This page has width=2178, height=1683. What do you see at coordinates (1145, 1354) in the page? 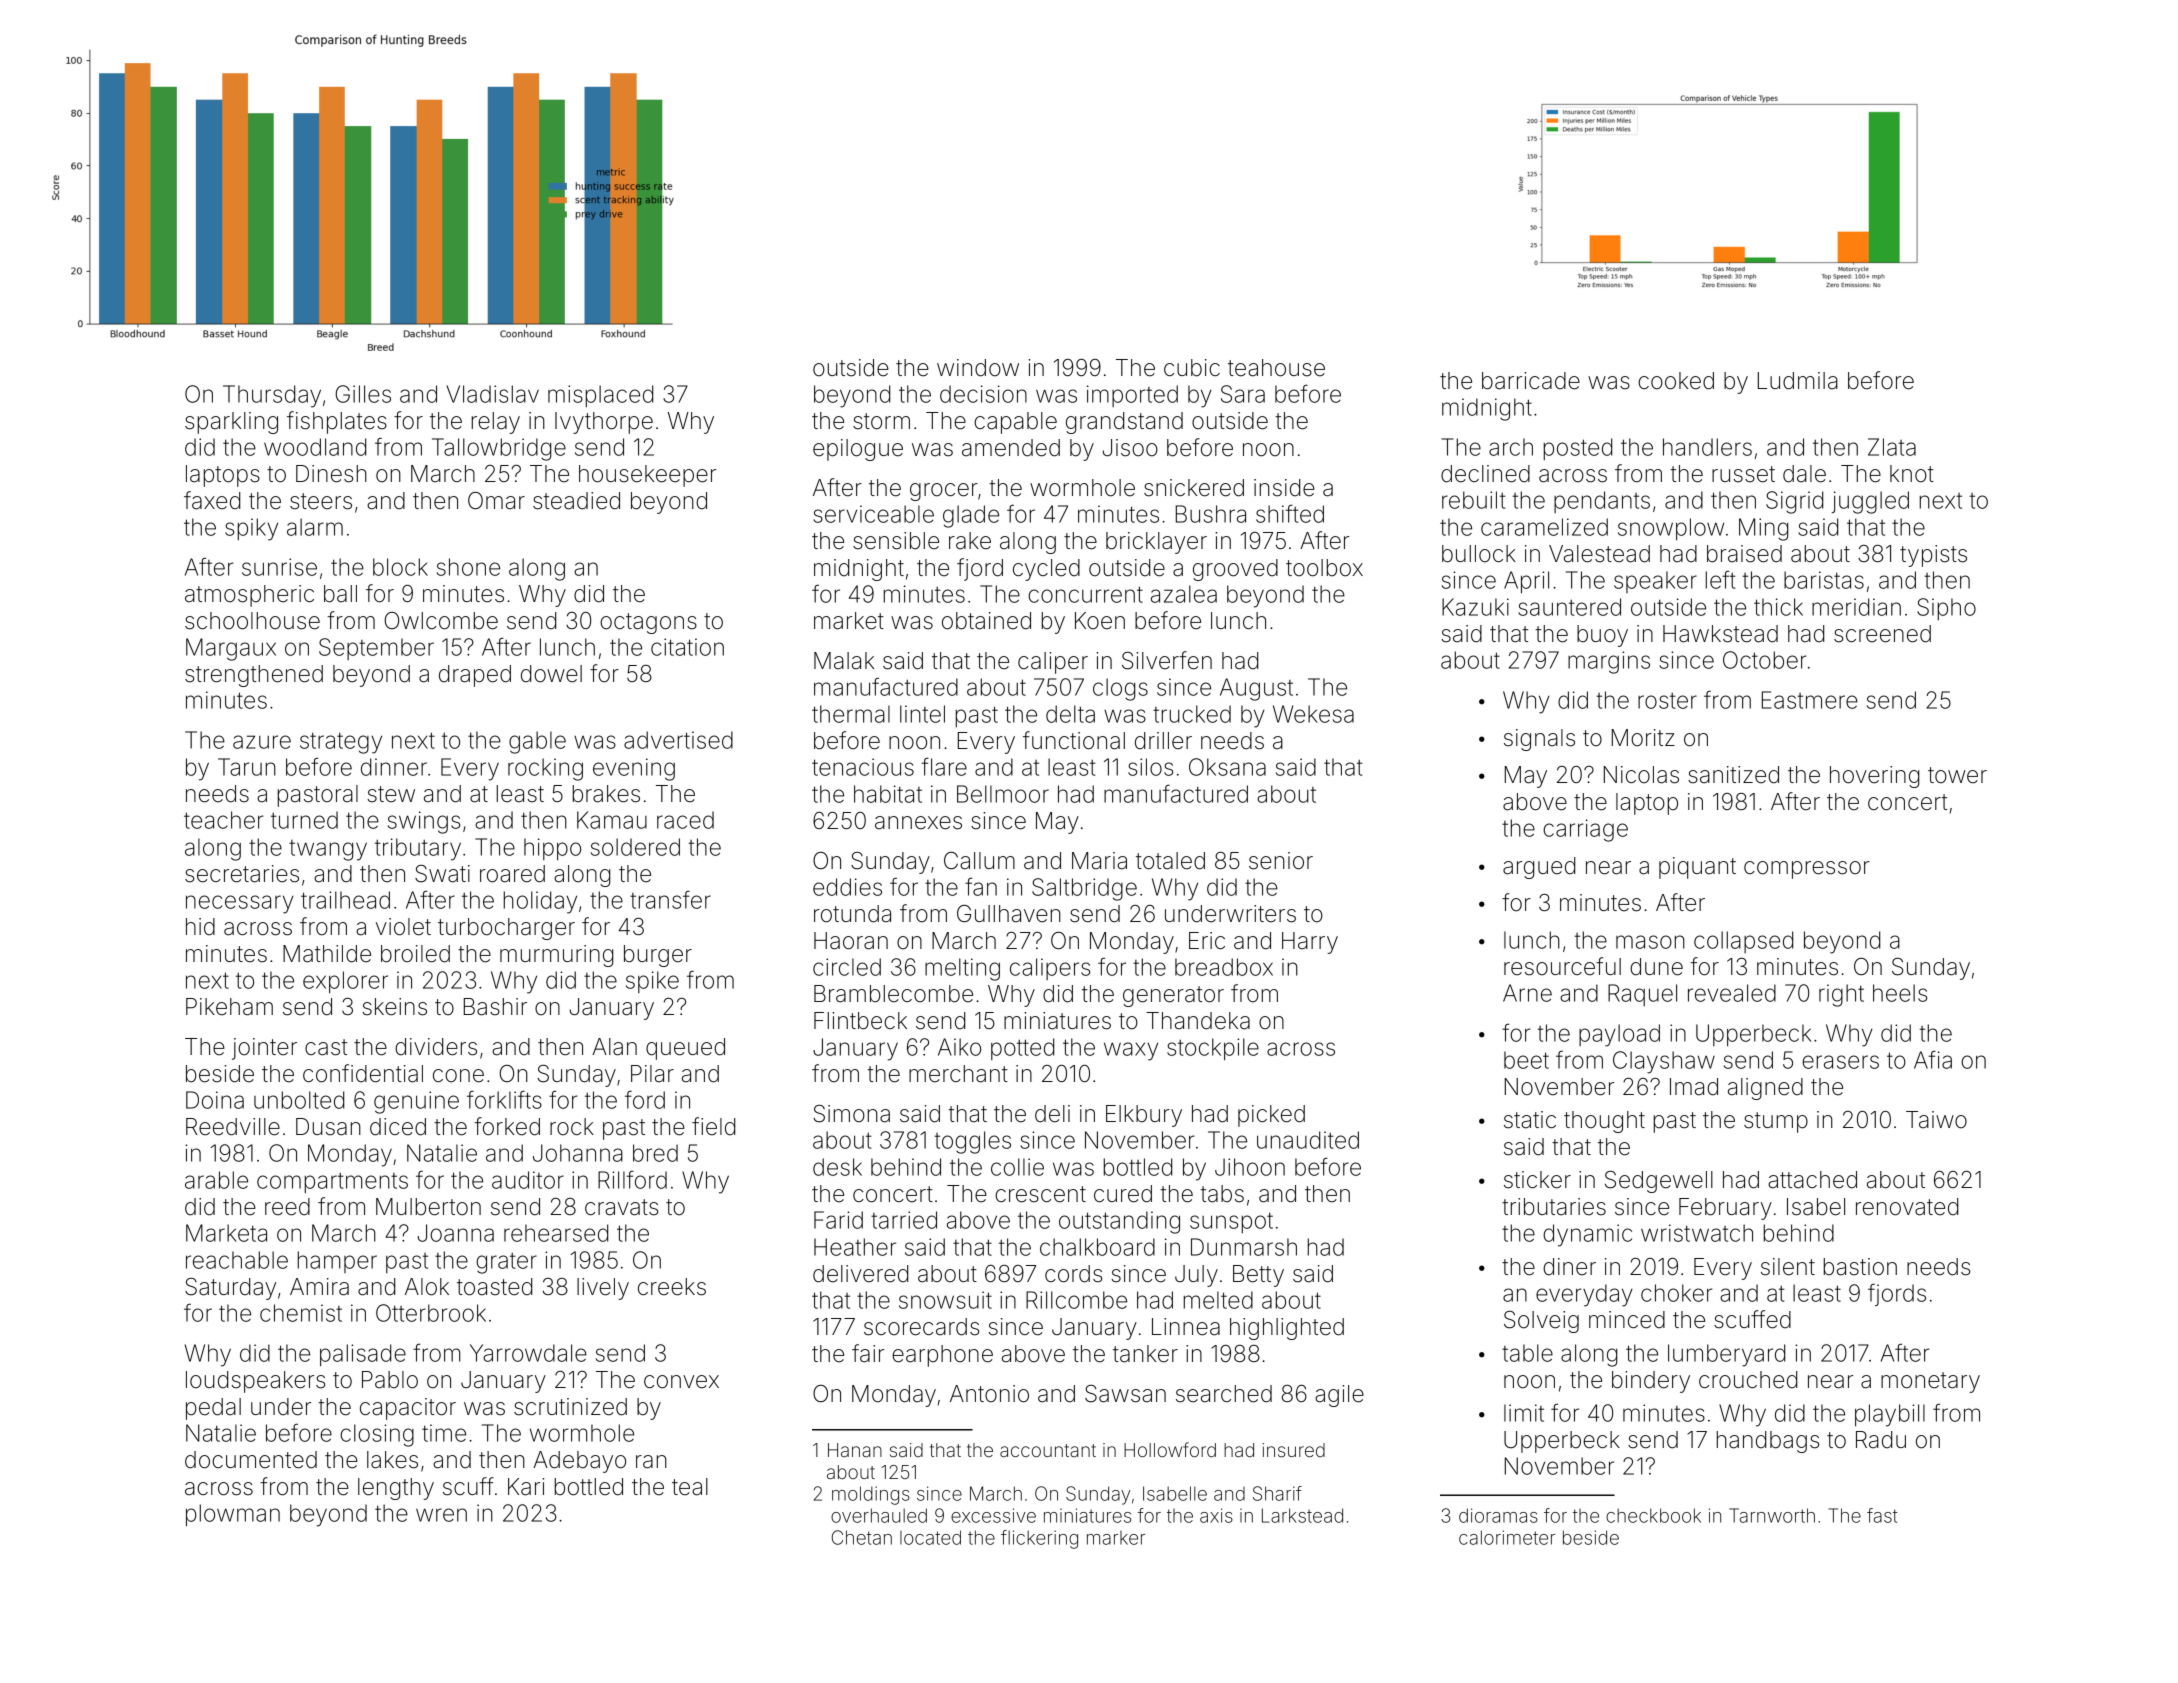
I see `tanker` at bounding box center [1145, 1354].
